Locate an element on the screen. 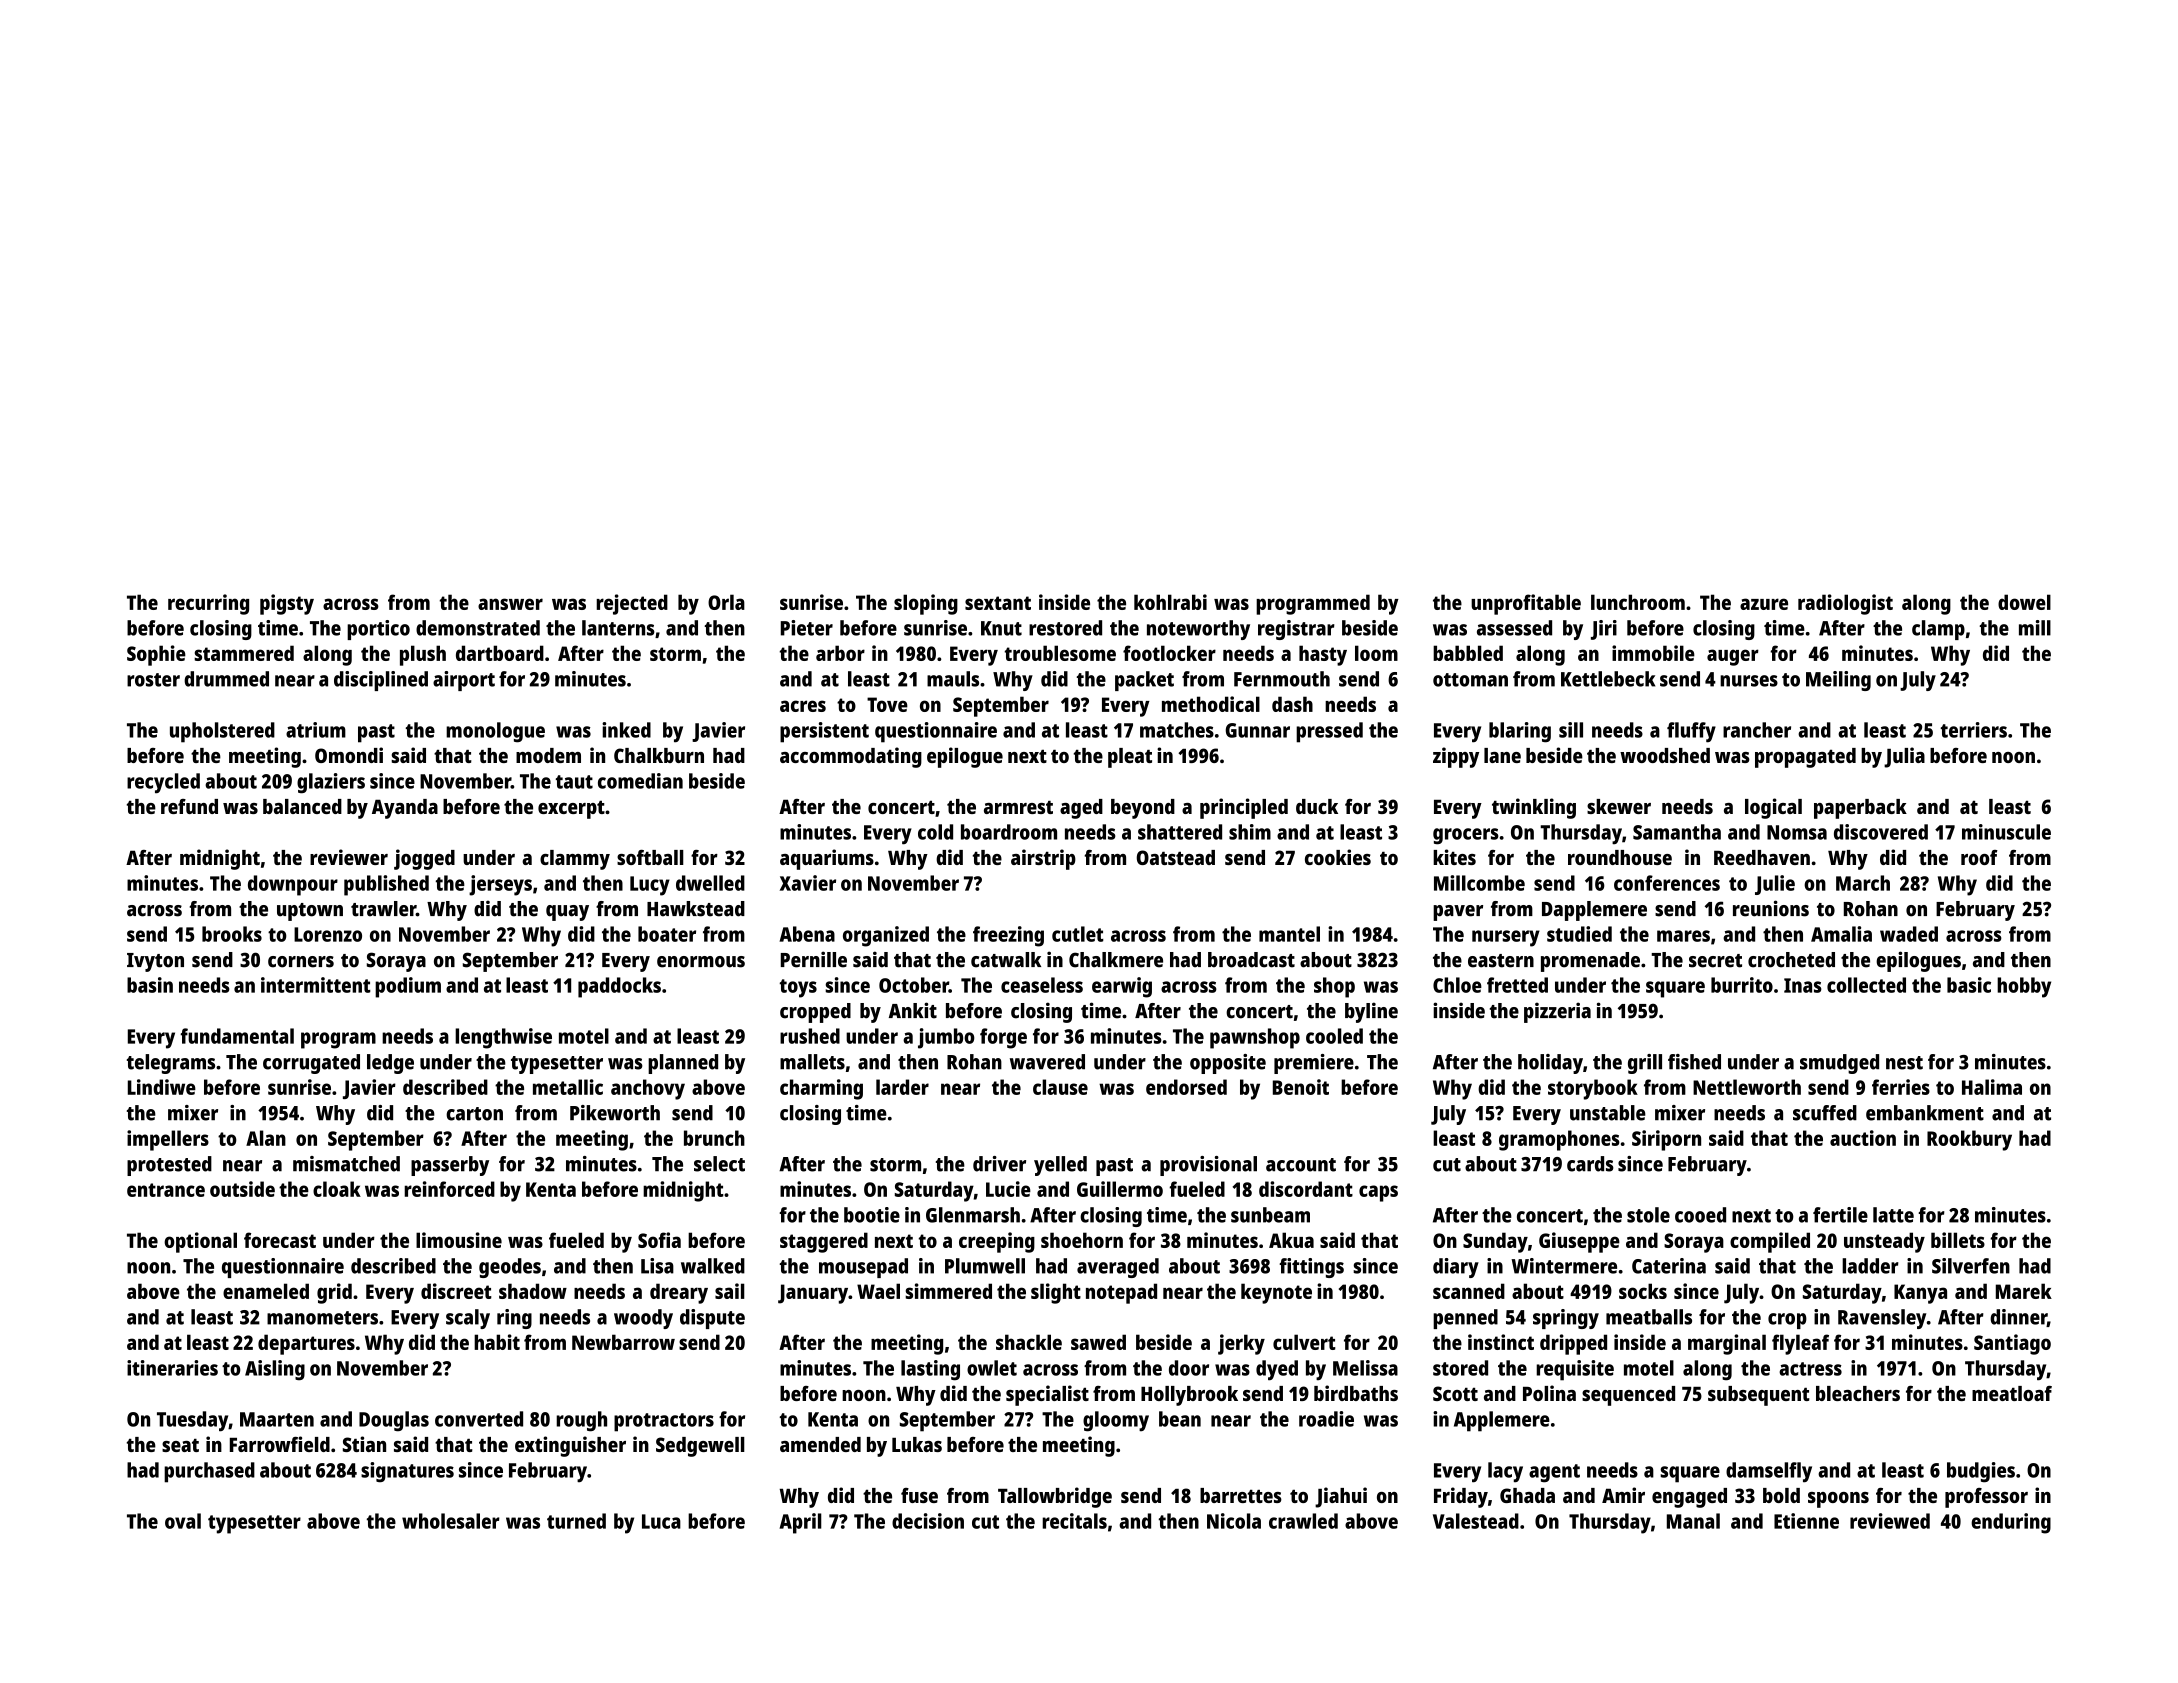 The height and width of the screenshot is (1683, 2178). rough is located at coordinates (581, 1421).
